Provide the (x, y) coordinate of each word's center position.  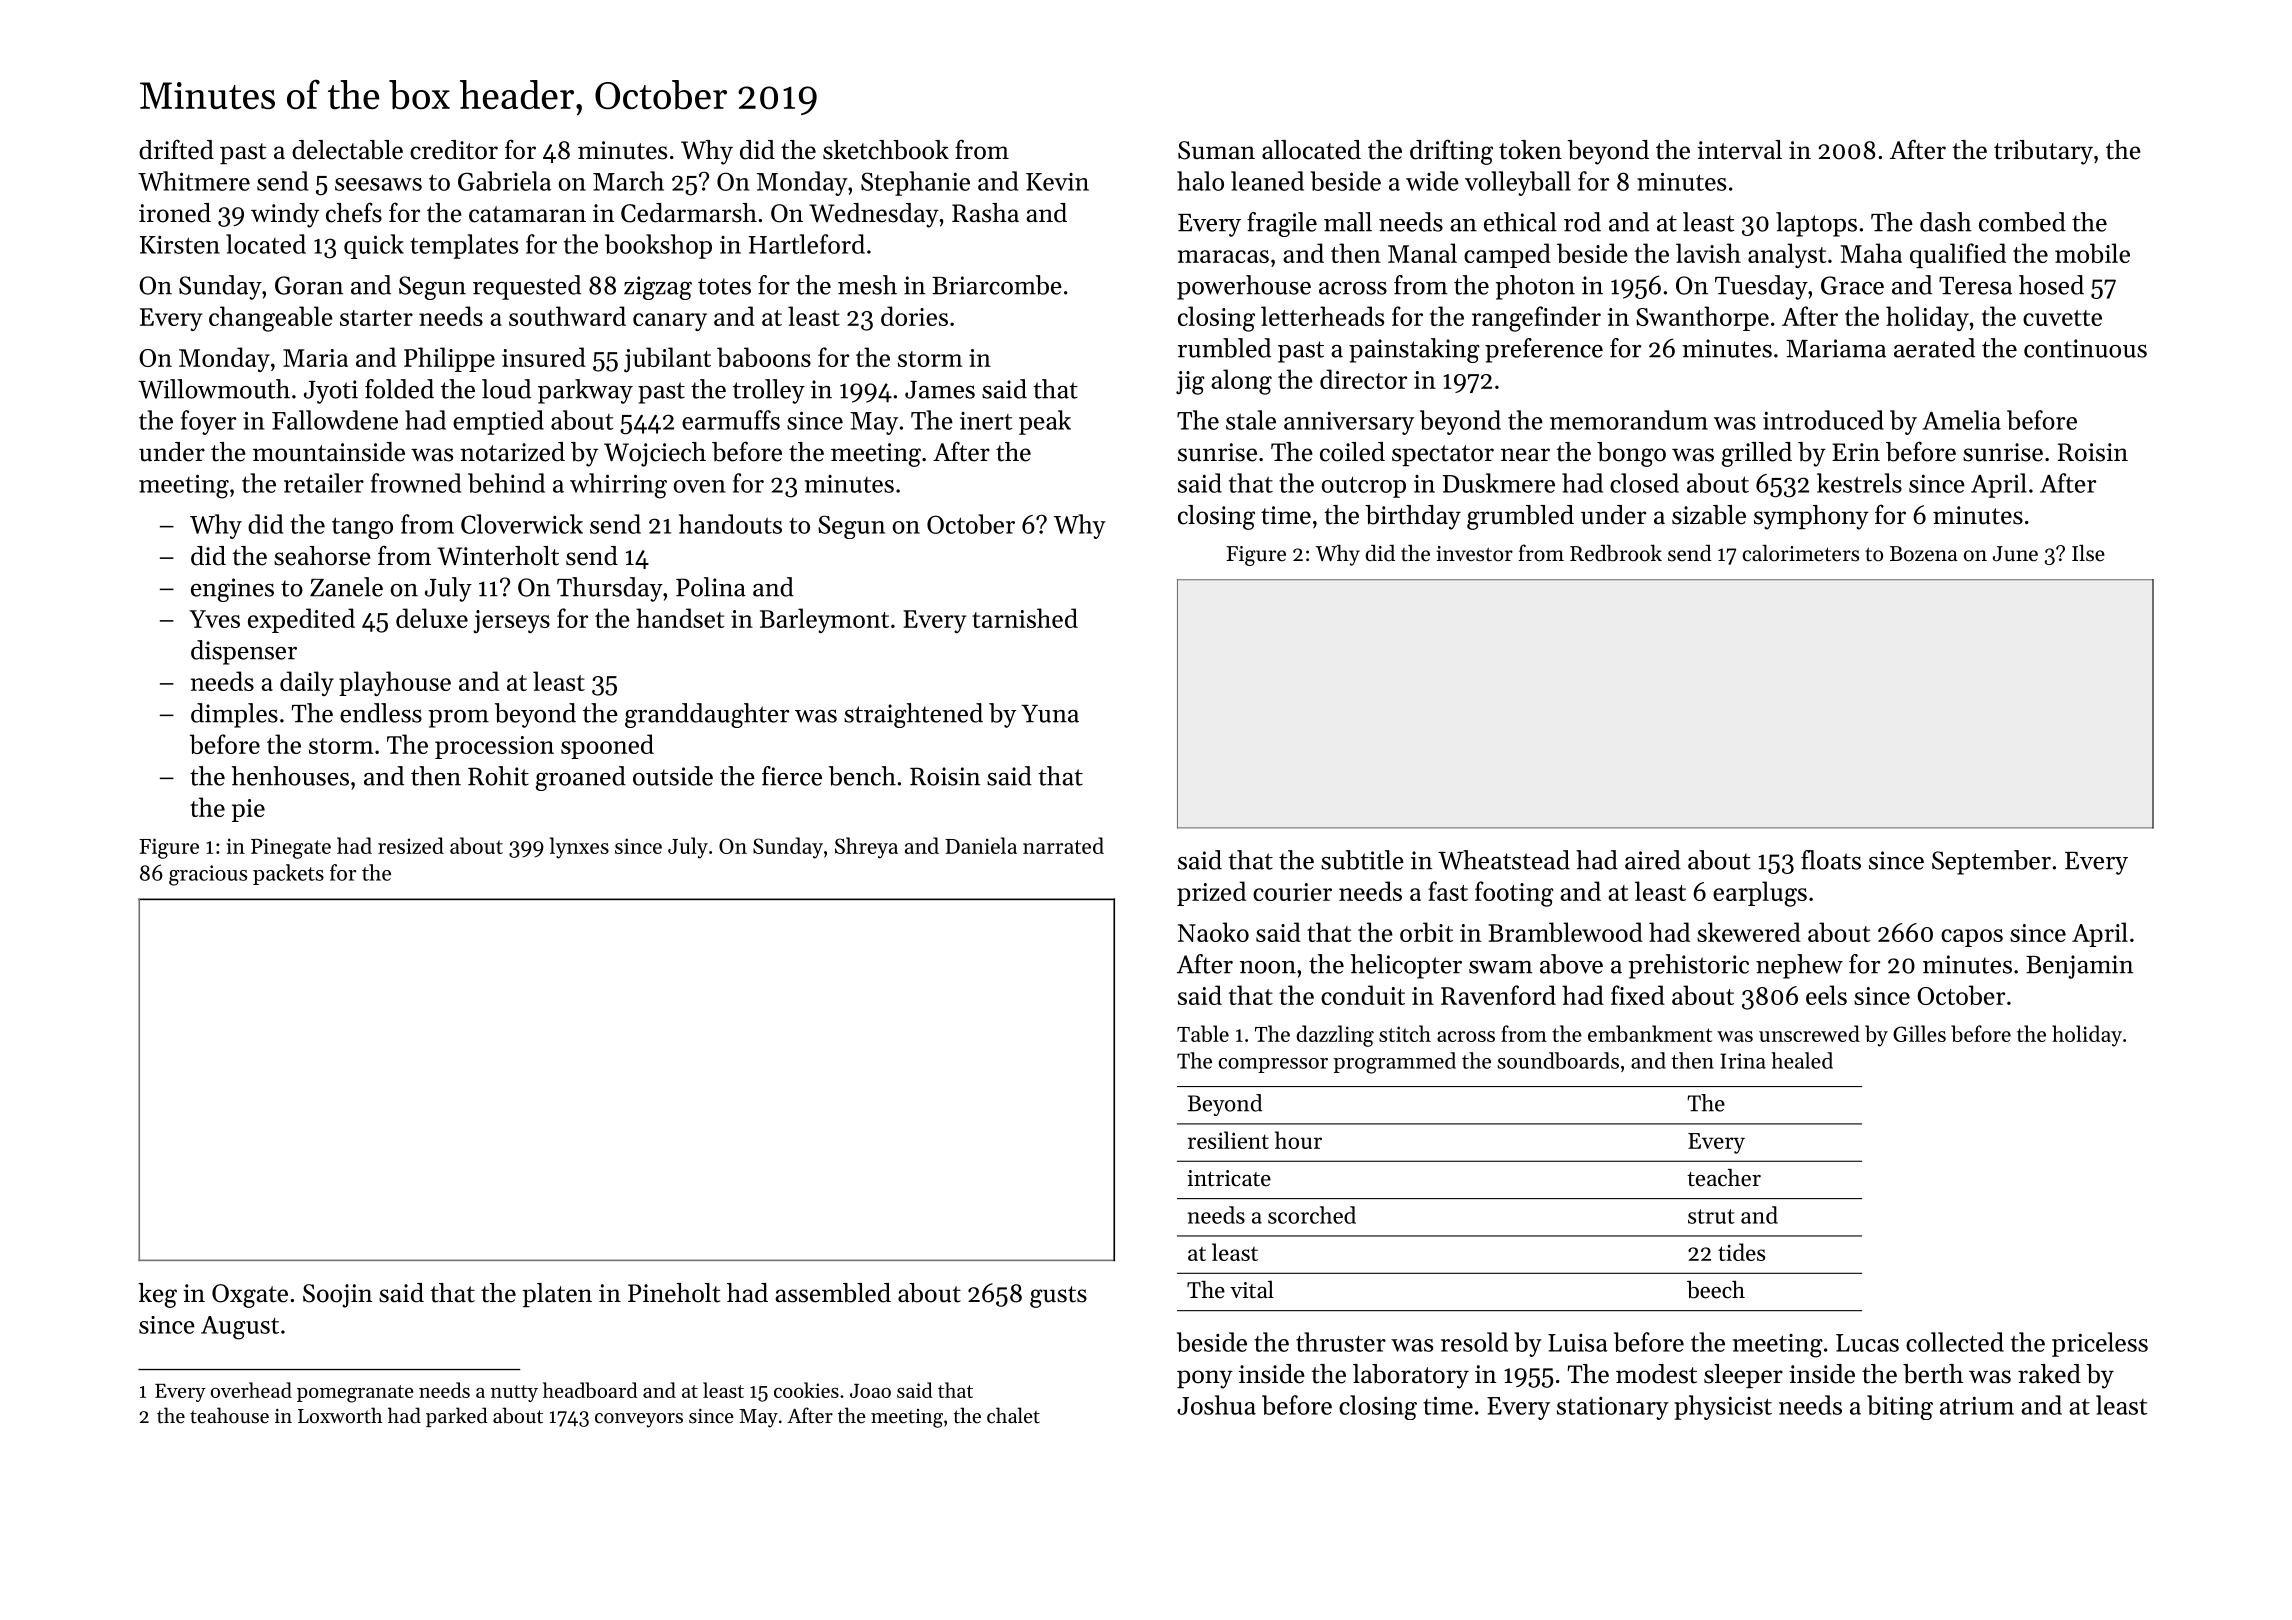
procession (494, 747)
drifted (176, 149)
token (1530, 150)
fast (1448, 891)
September (1991, 862)
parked (457, 1417)
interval (1739, 150)
